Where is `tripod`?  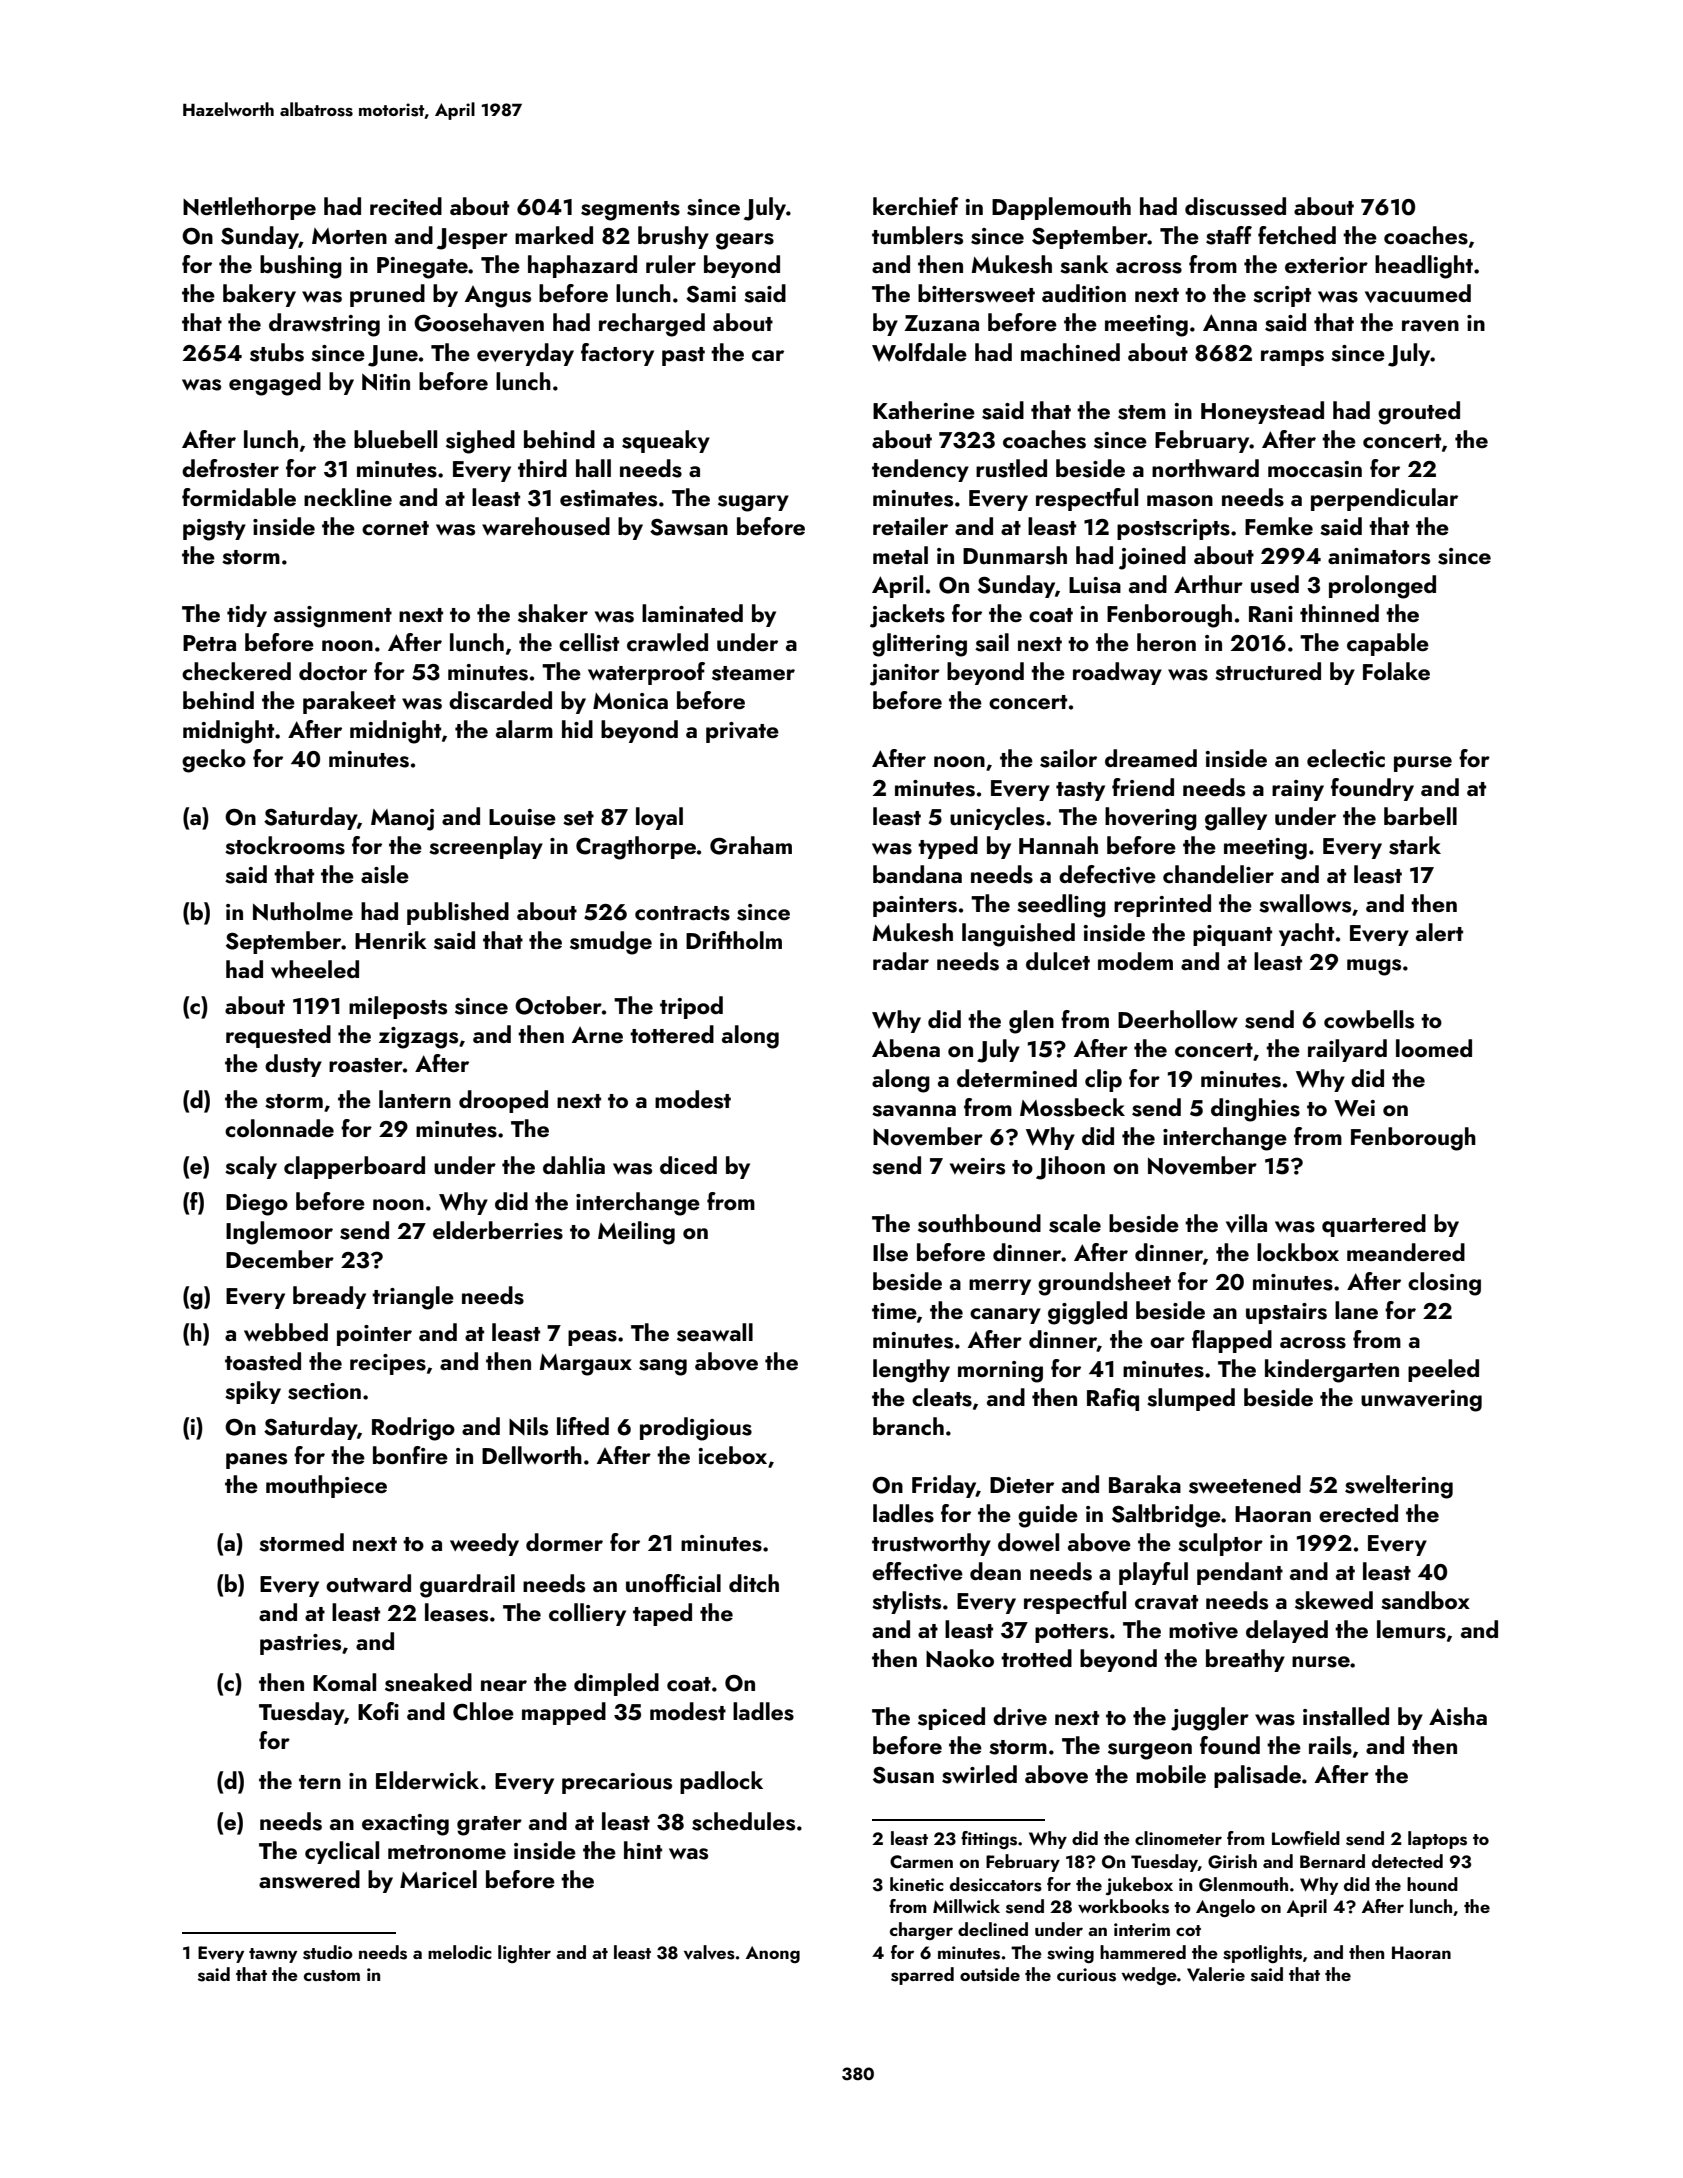 tripod is located at coordinates (691, 1007).
